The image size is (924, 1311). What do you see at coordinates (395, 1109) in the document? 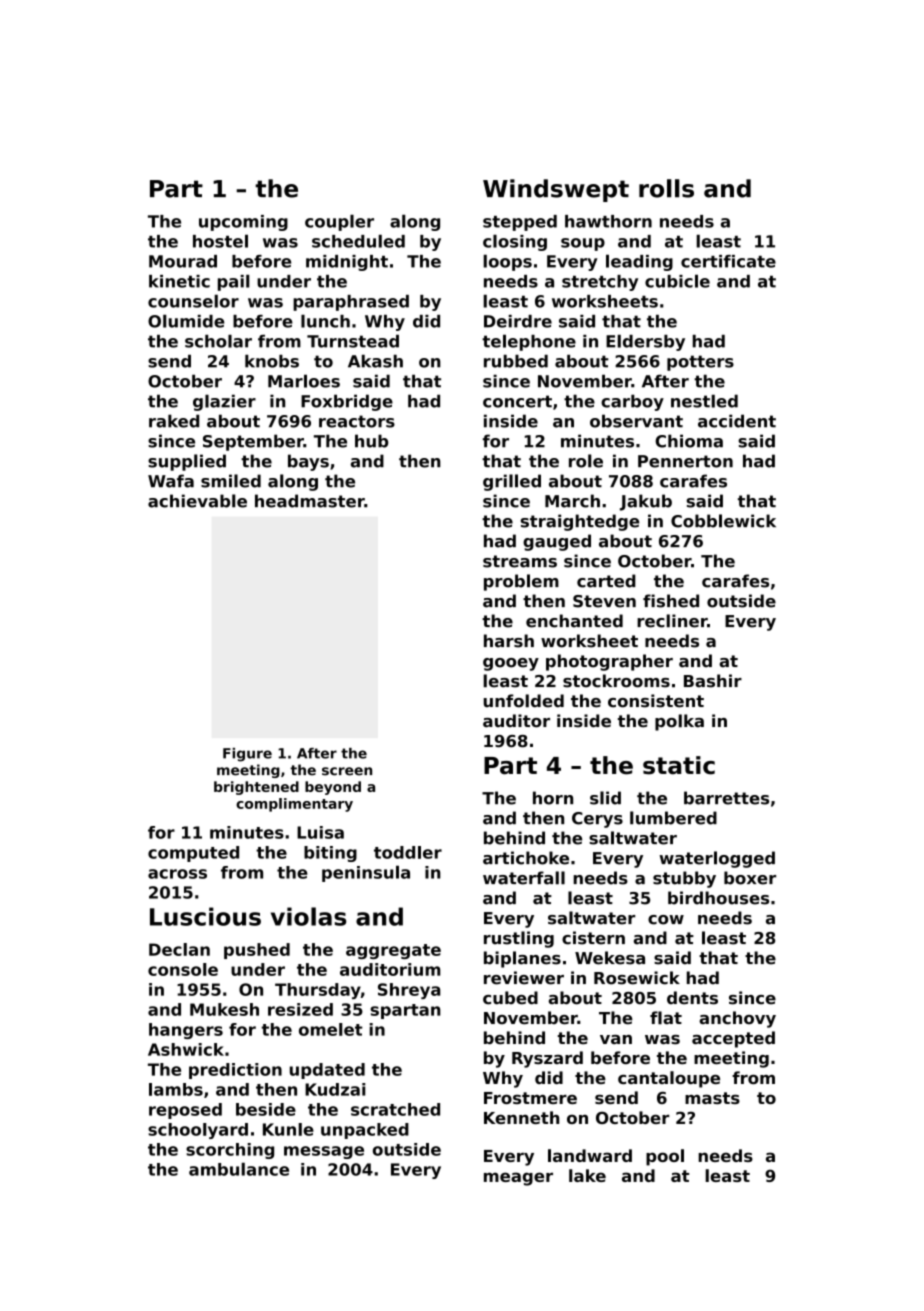
I see `scratched` at bounding box center [395, 1109].
